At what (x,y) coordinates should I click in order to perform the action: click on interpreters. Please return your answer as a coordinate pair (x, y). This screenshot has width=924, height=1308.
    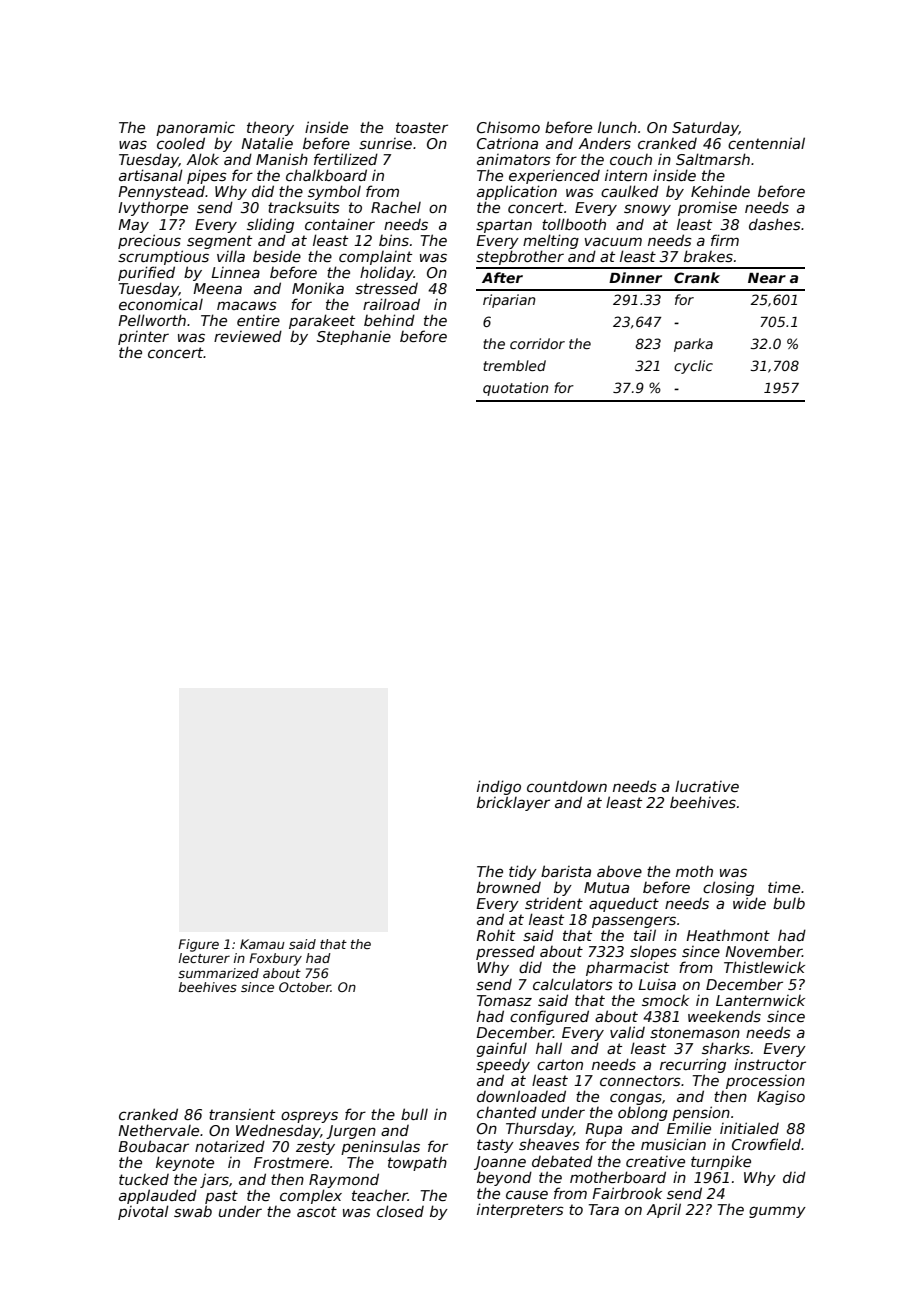
    Looking at the image, I should click on (520, 1210).
